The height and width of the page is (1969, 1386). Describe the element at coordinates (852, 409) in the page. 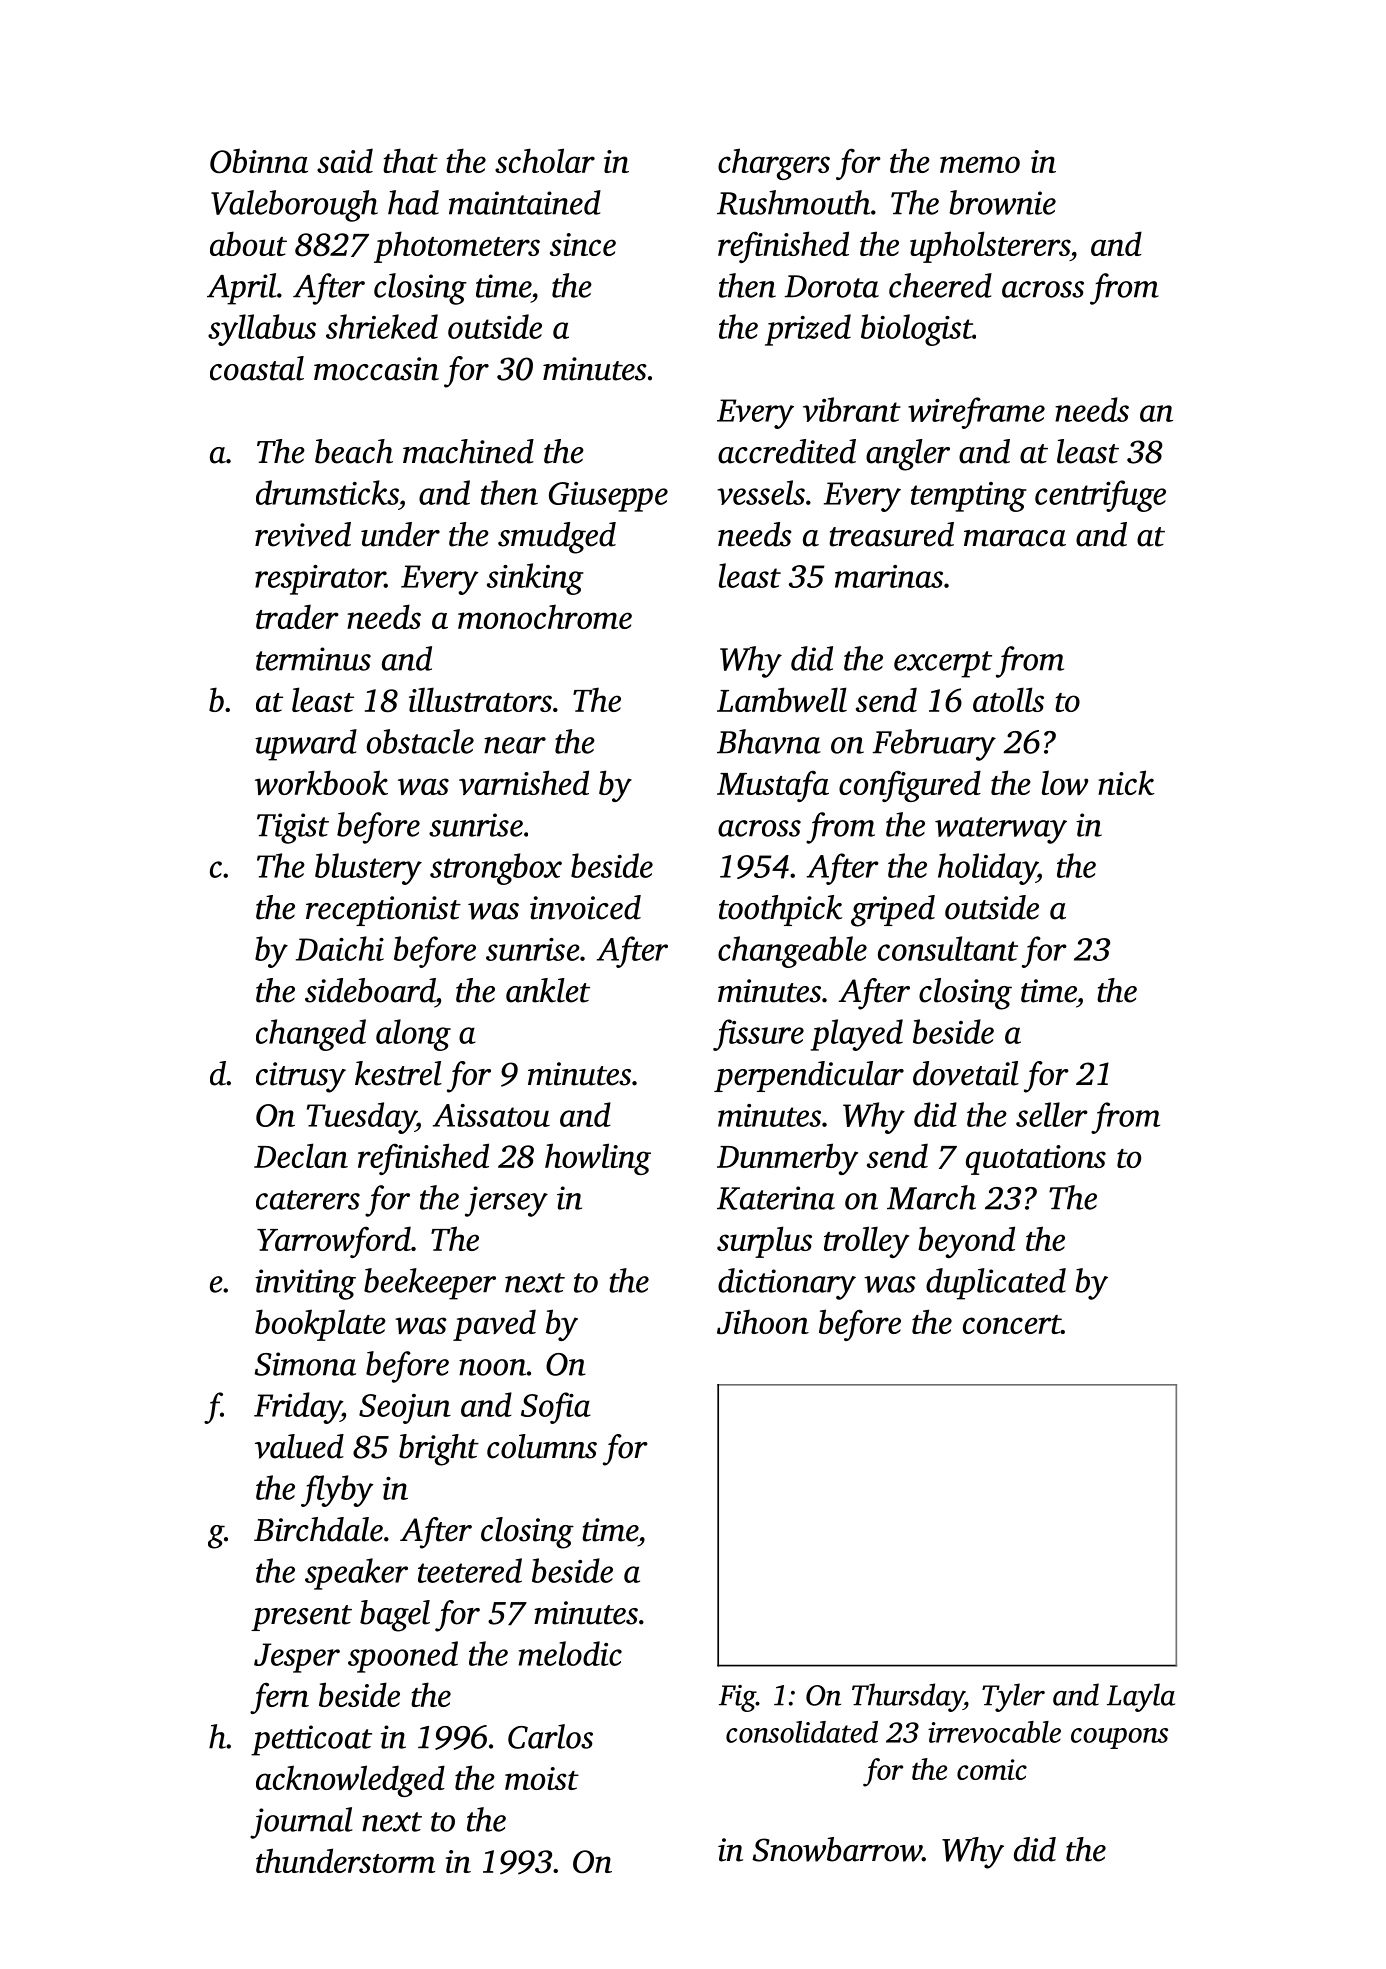

I see `vibrant` at that location.
